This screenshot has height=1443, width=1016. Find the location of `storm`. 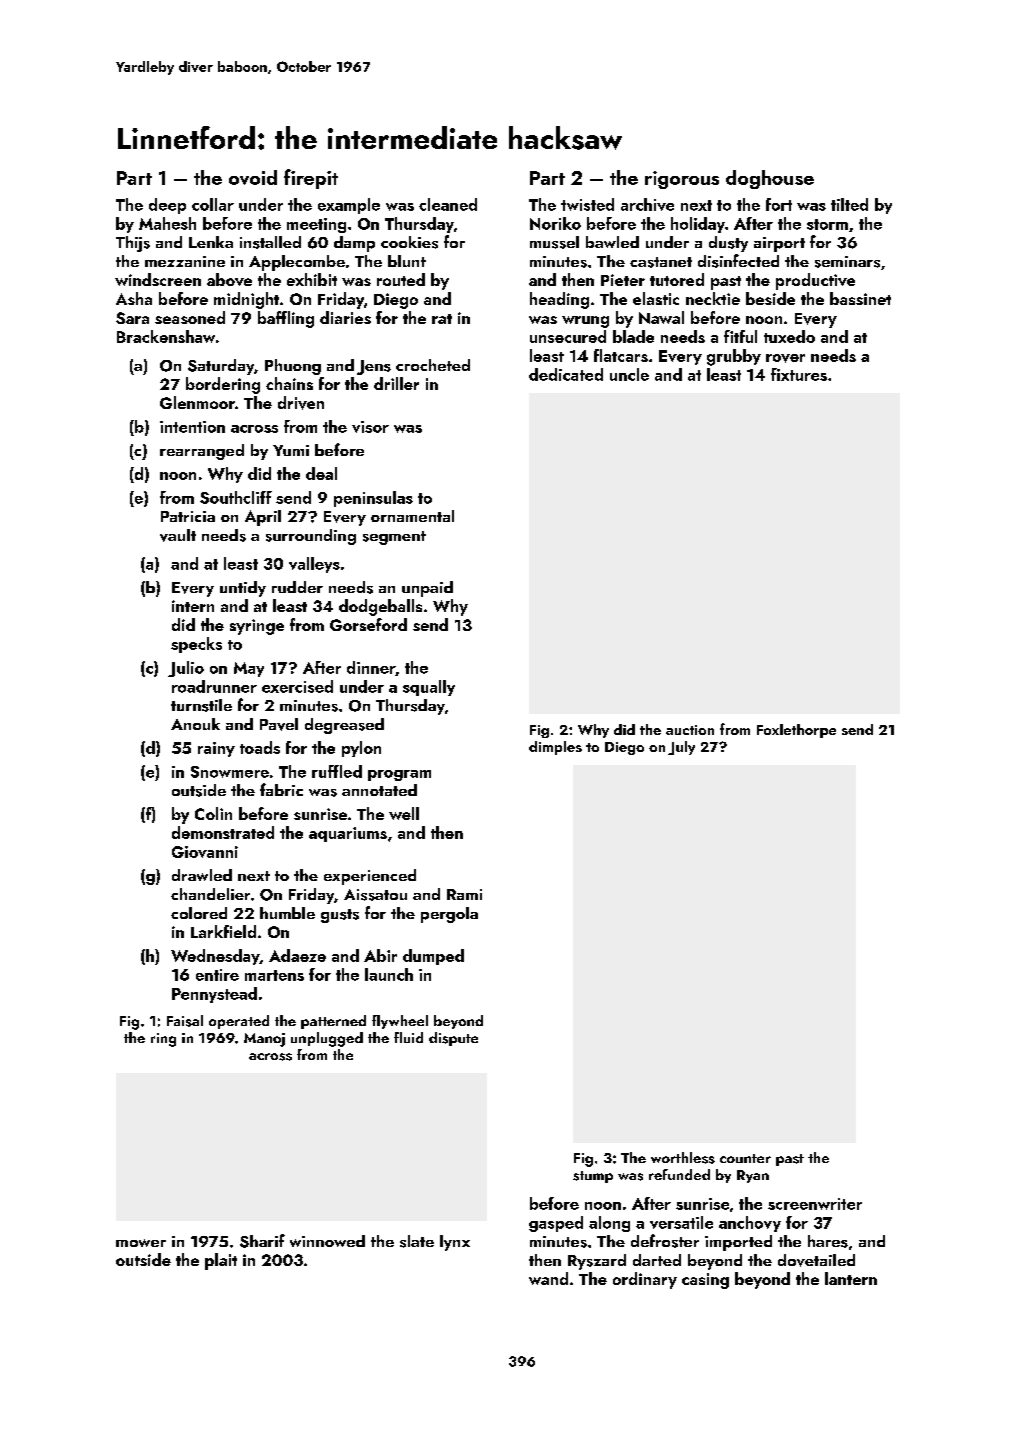

storm is located at coordinates (827, 224).
